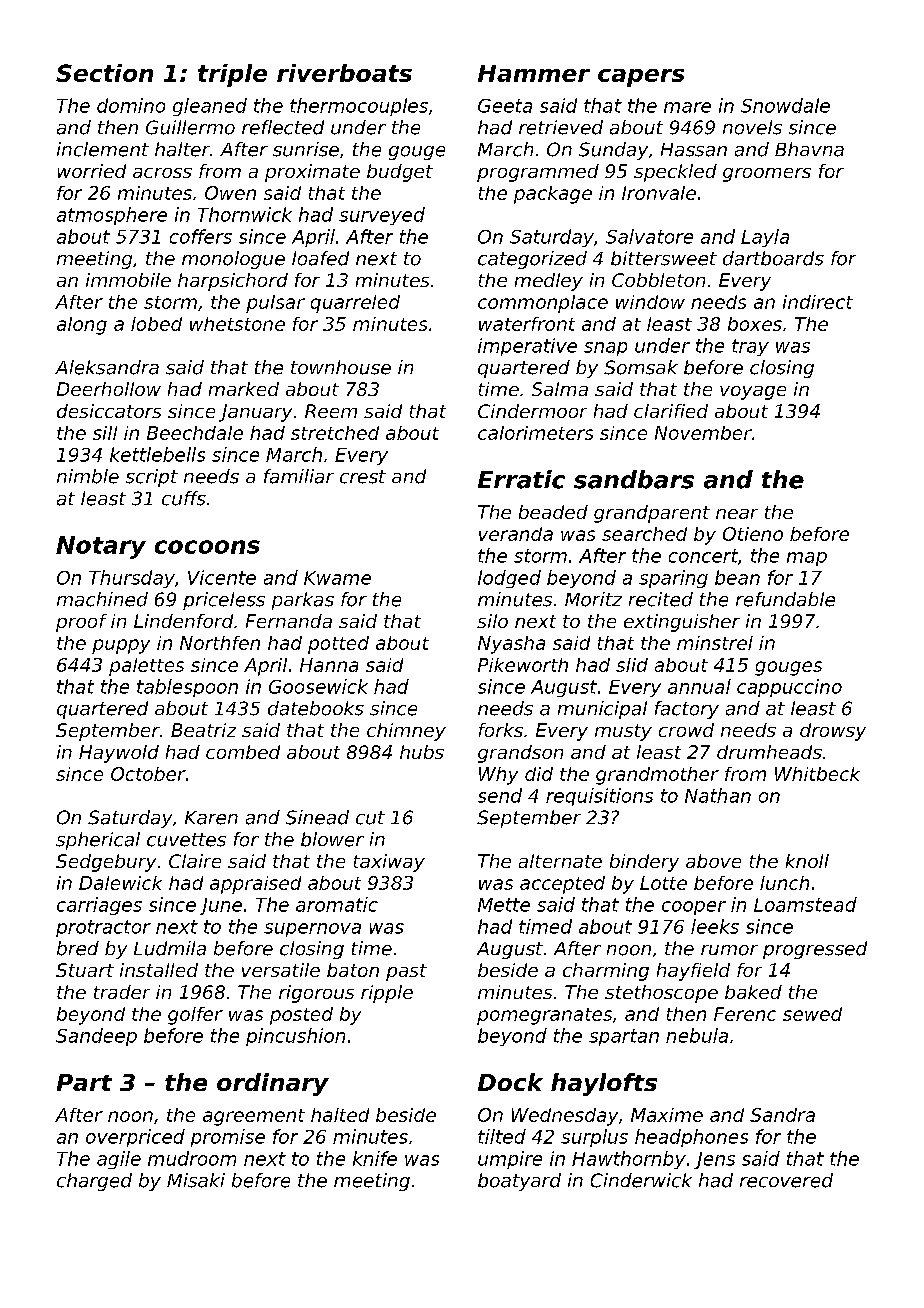 The width and height of the page is (924, 1308). What do you see at coordinates (94, 1182) in the page?
I see `charged` at bounding box center [94, 1182].
